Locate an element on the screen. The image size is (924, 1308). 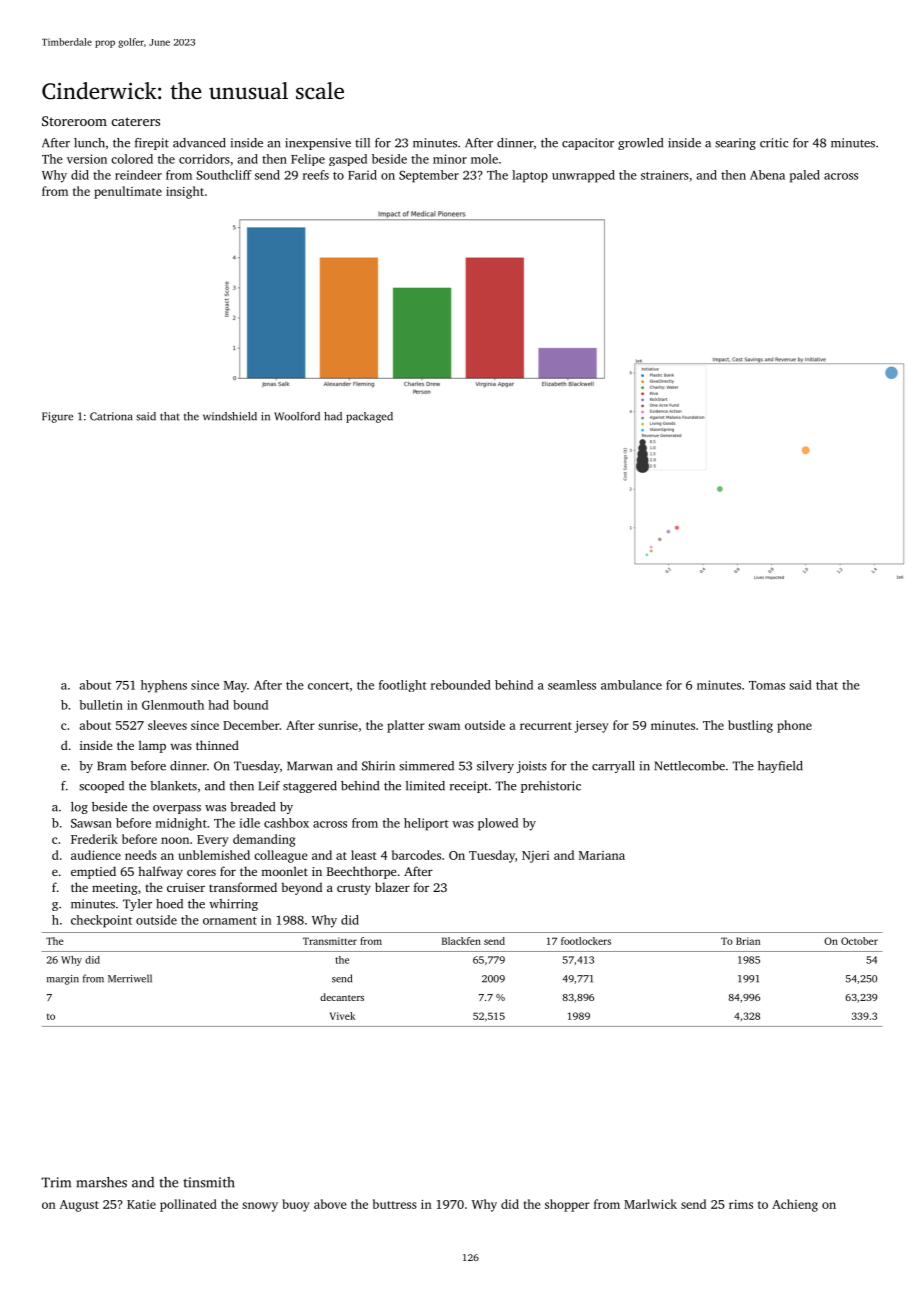
packaged is located at coordinates (369, 417).
